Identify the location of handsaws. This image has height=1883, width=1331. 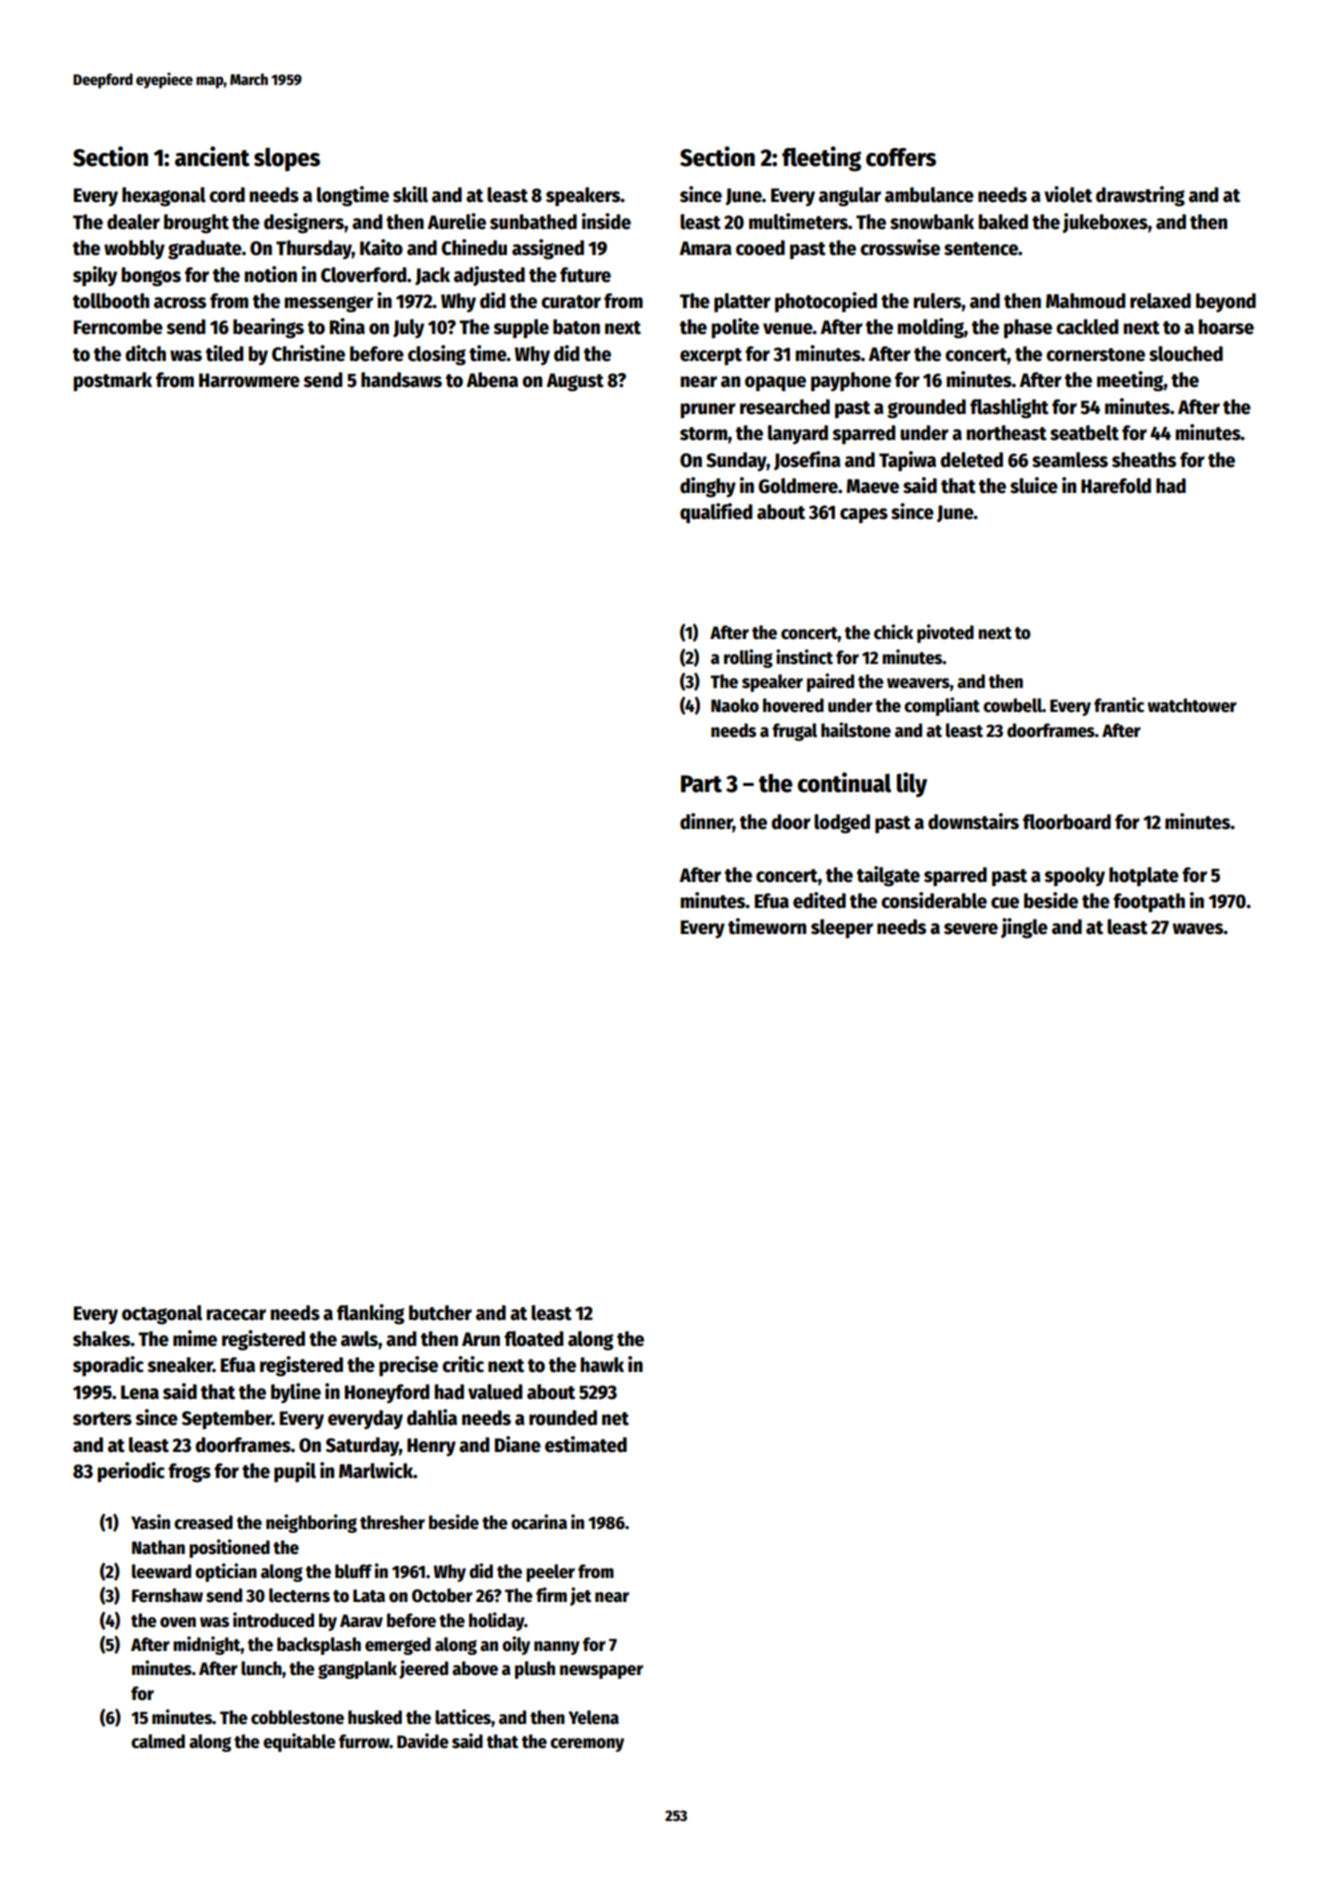
(401, 380).
